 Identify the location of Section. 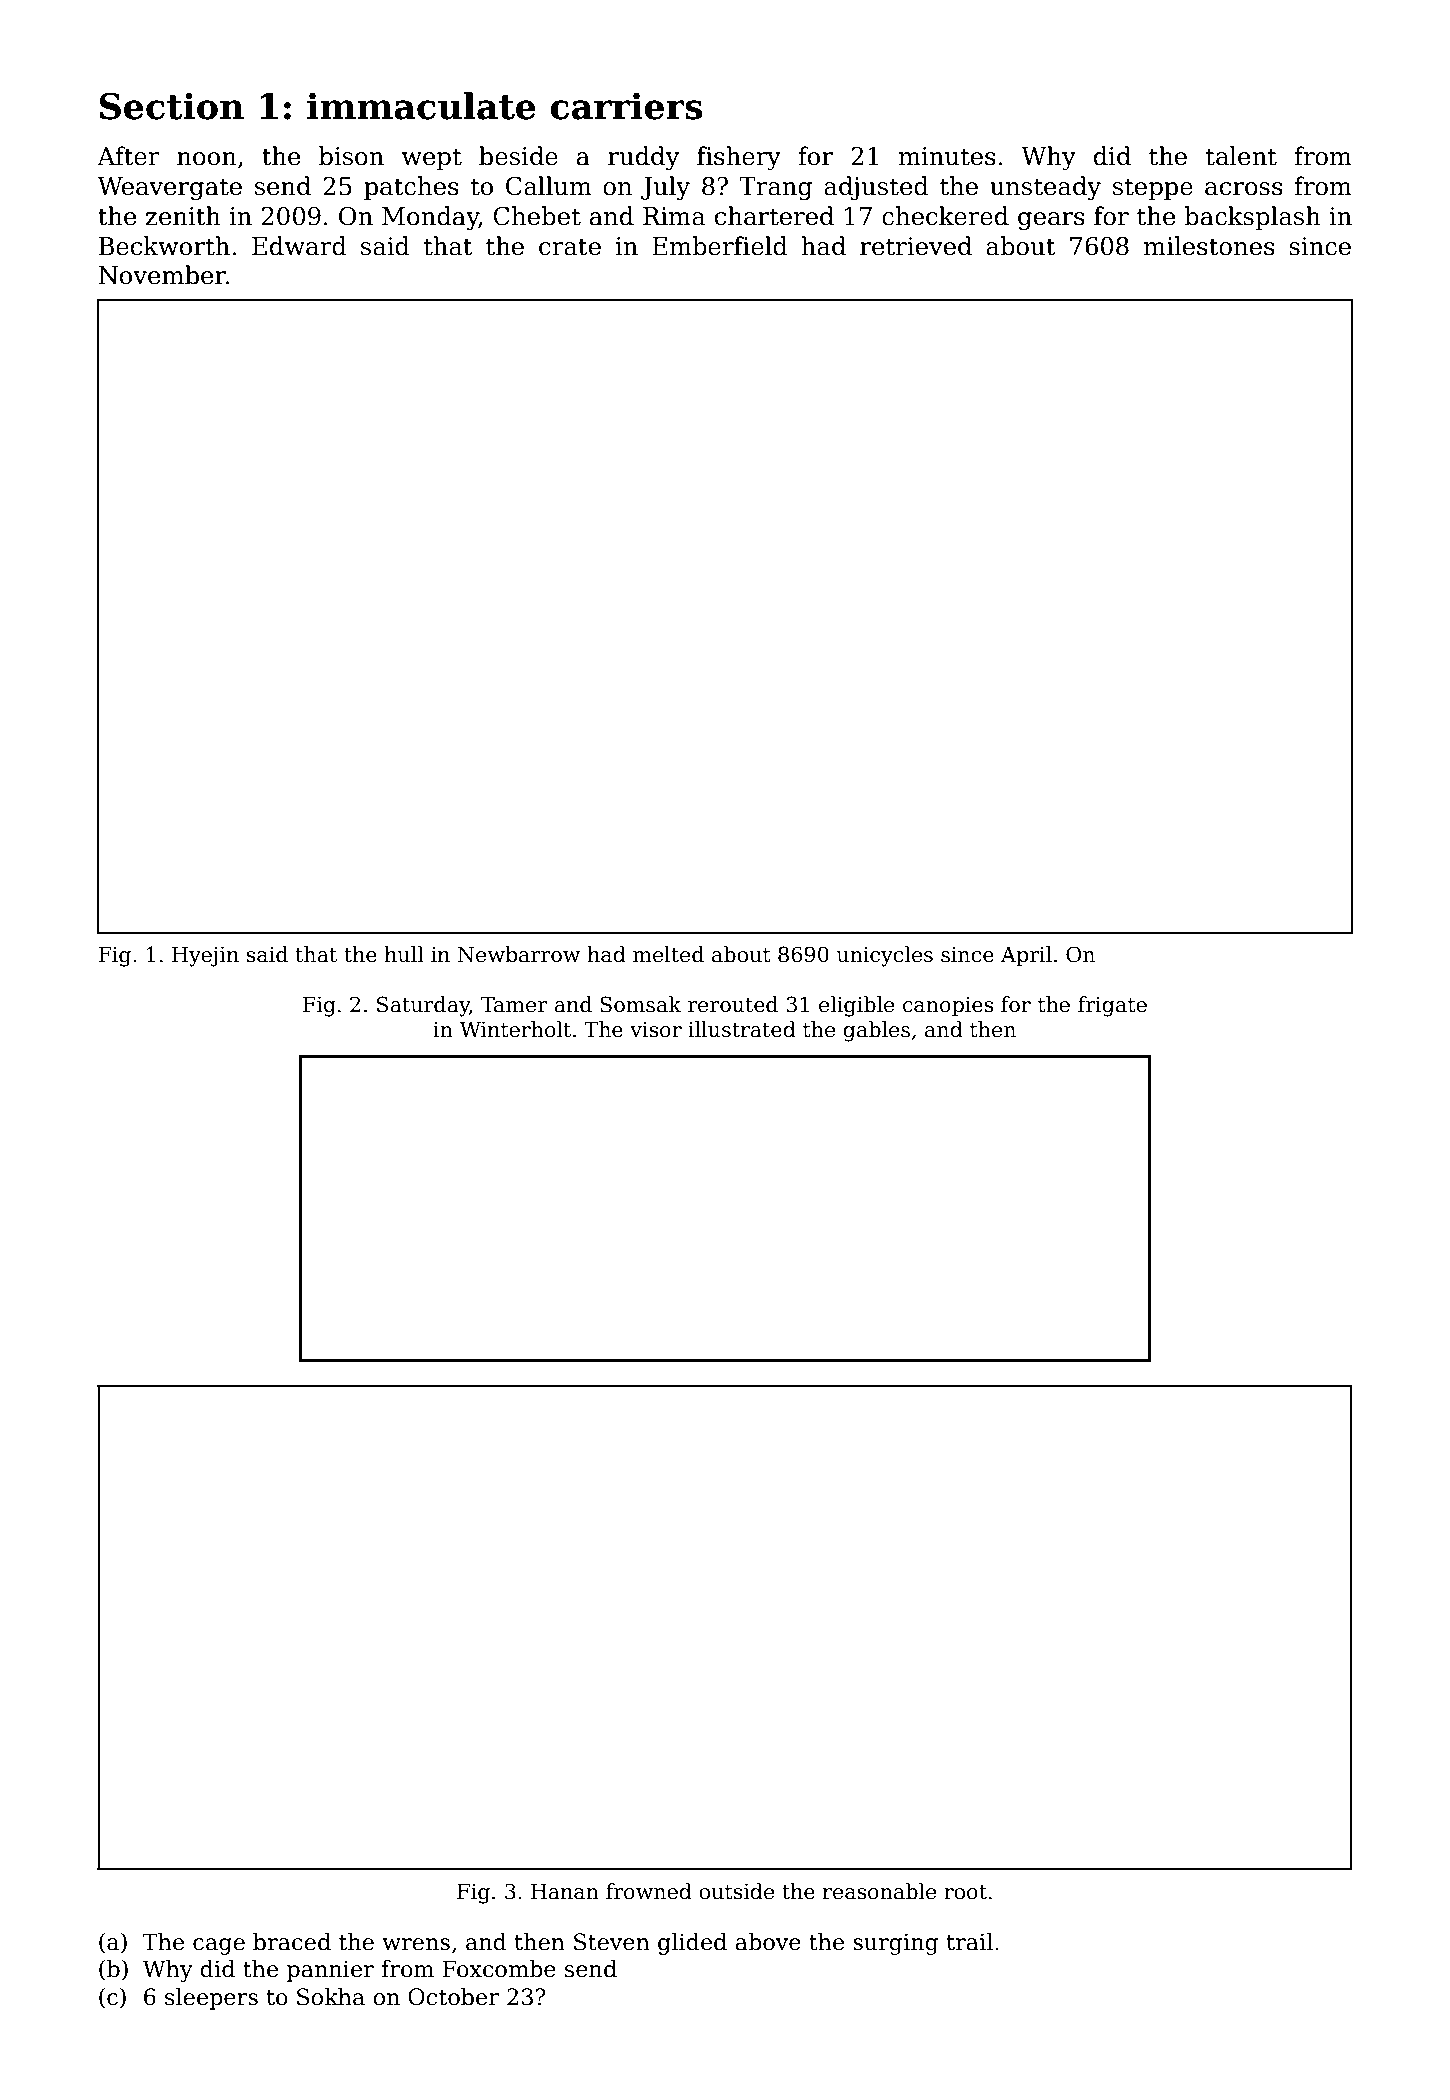
(172, 106).
